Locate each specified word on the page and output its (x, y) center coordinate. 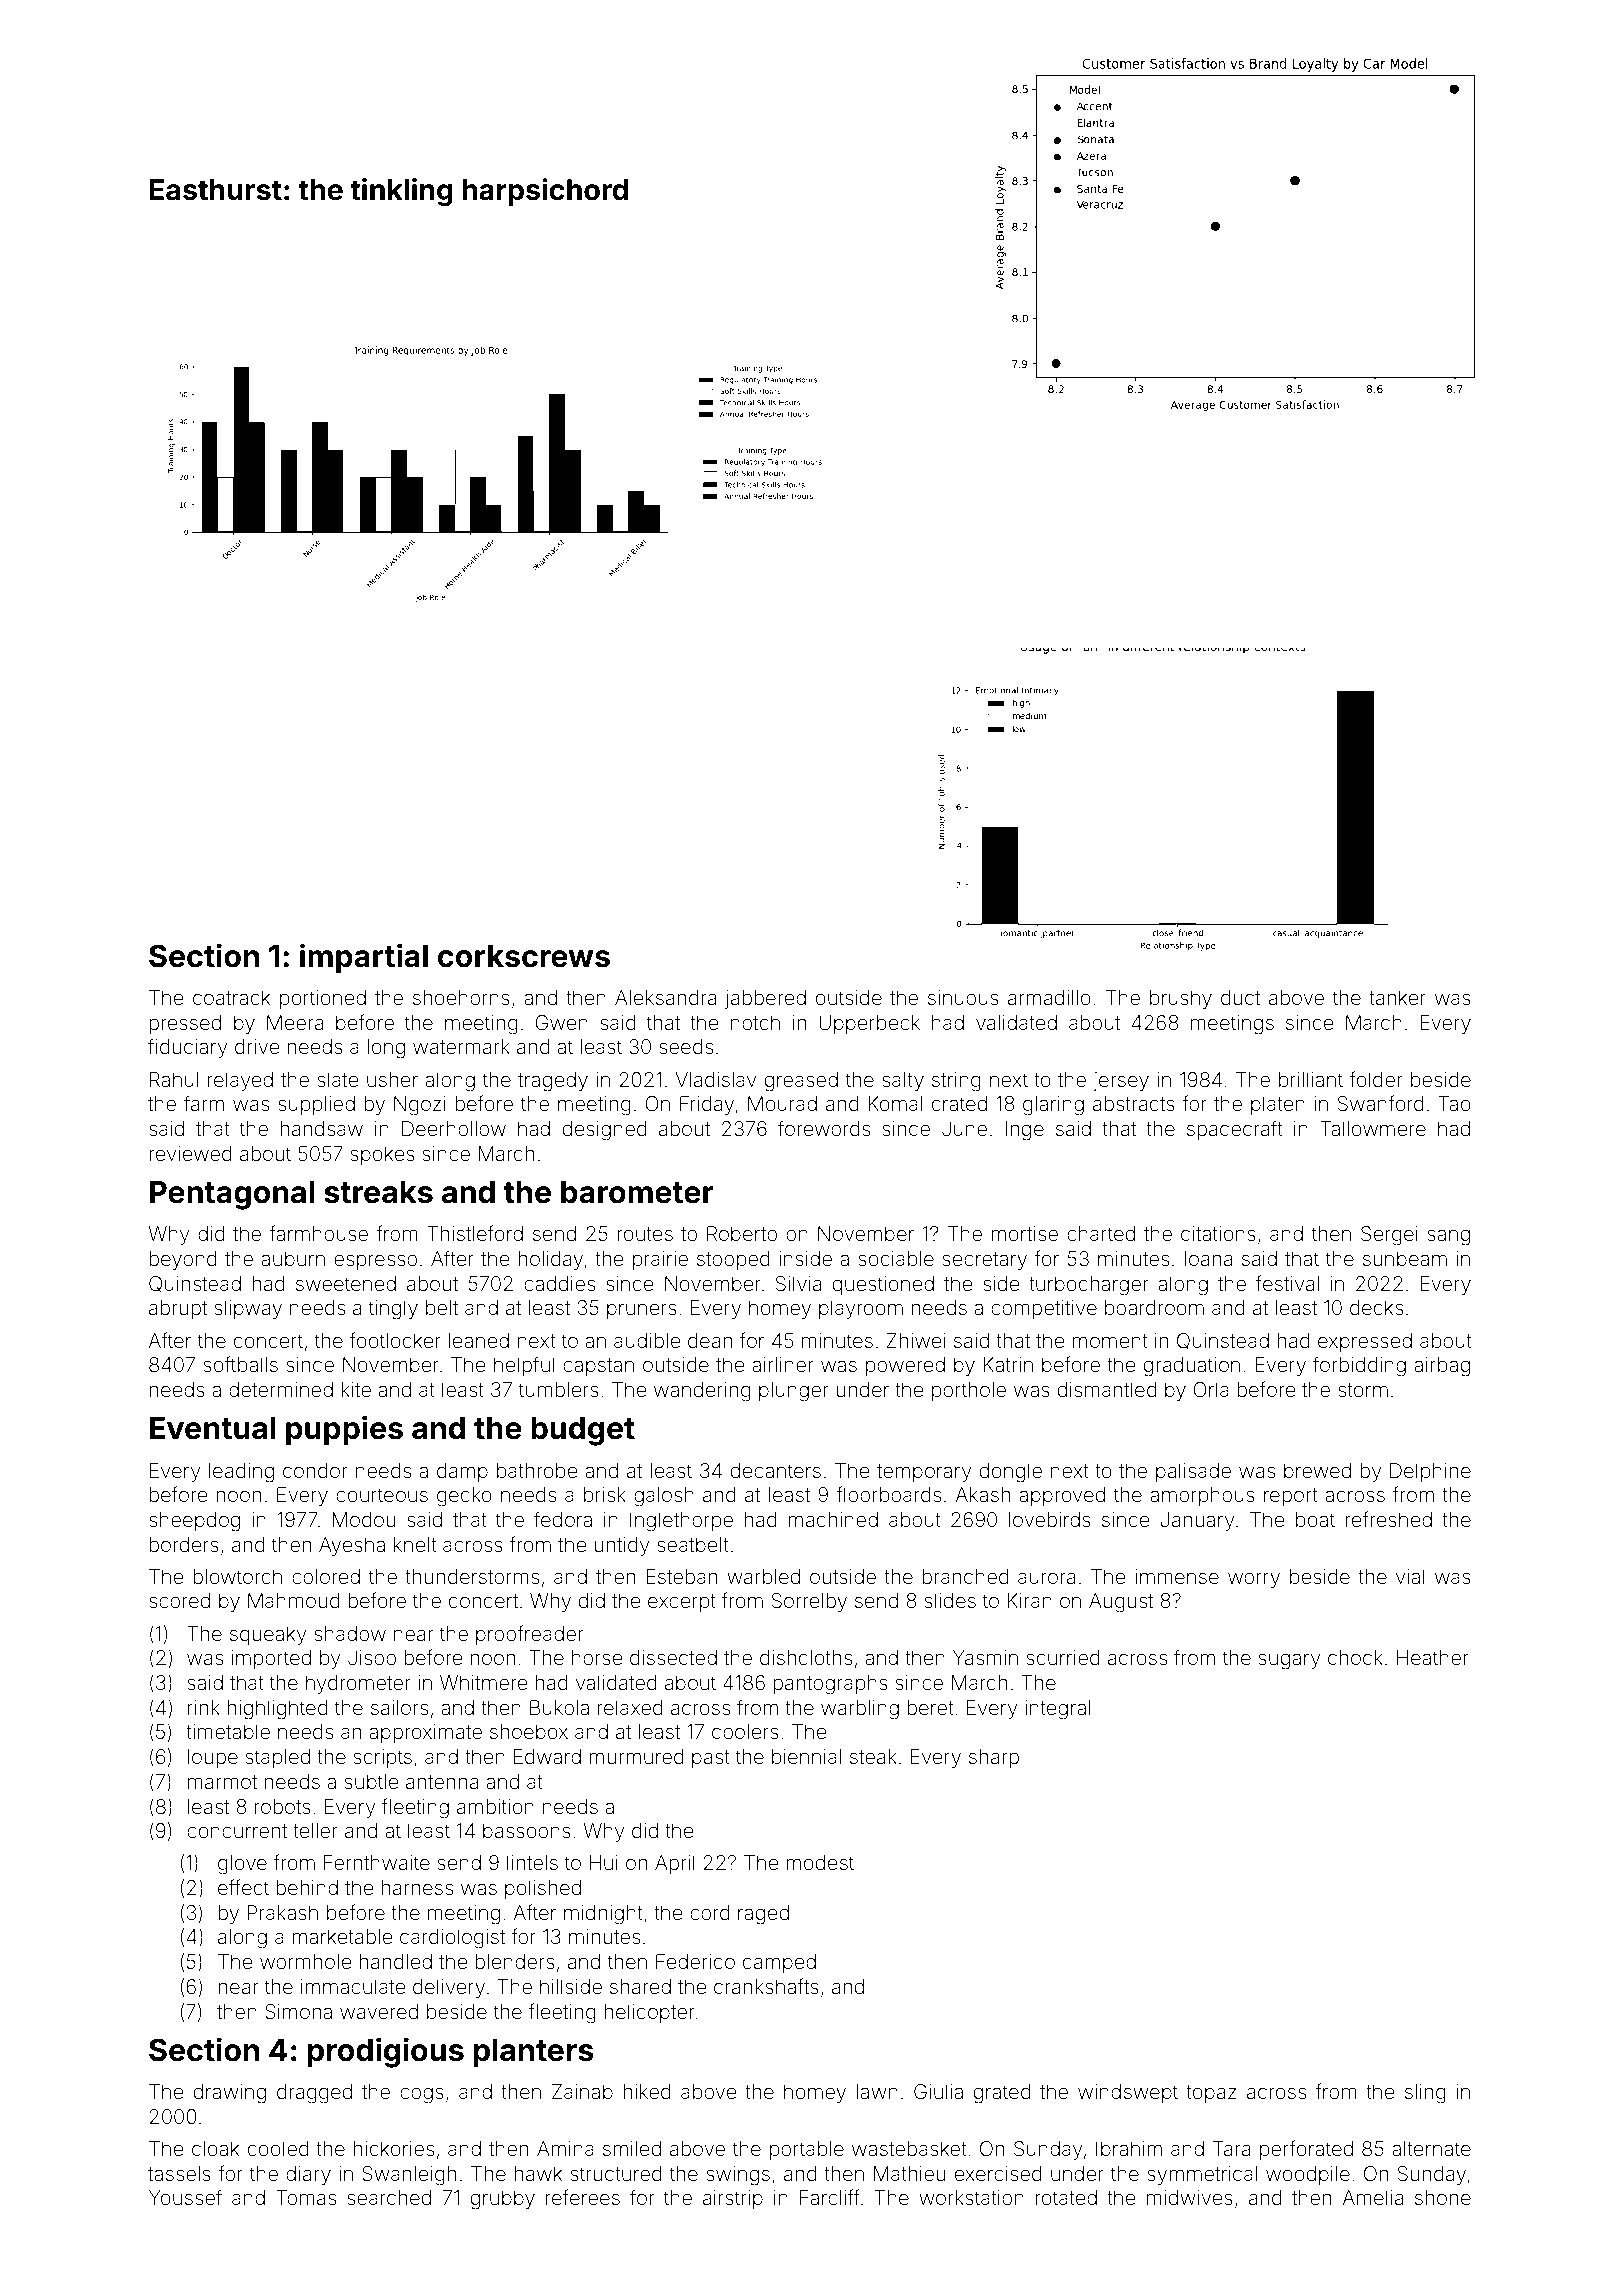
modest (820, 1862)
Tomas (306, 2197)
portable (807, 2150)
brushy (1181, 999)
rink (204, 1707)
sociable (896, 1258)
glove (242, 1865)
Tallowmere (1373, 1128)
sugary (1289, 1661)
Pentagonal (232, 1195)
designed (605, 1131)
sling (1425, 2094)
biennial (806, 1756)
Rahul (174, 1079)
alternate (1431, 2148)
